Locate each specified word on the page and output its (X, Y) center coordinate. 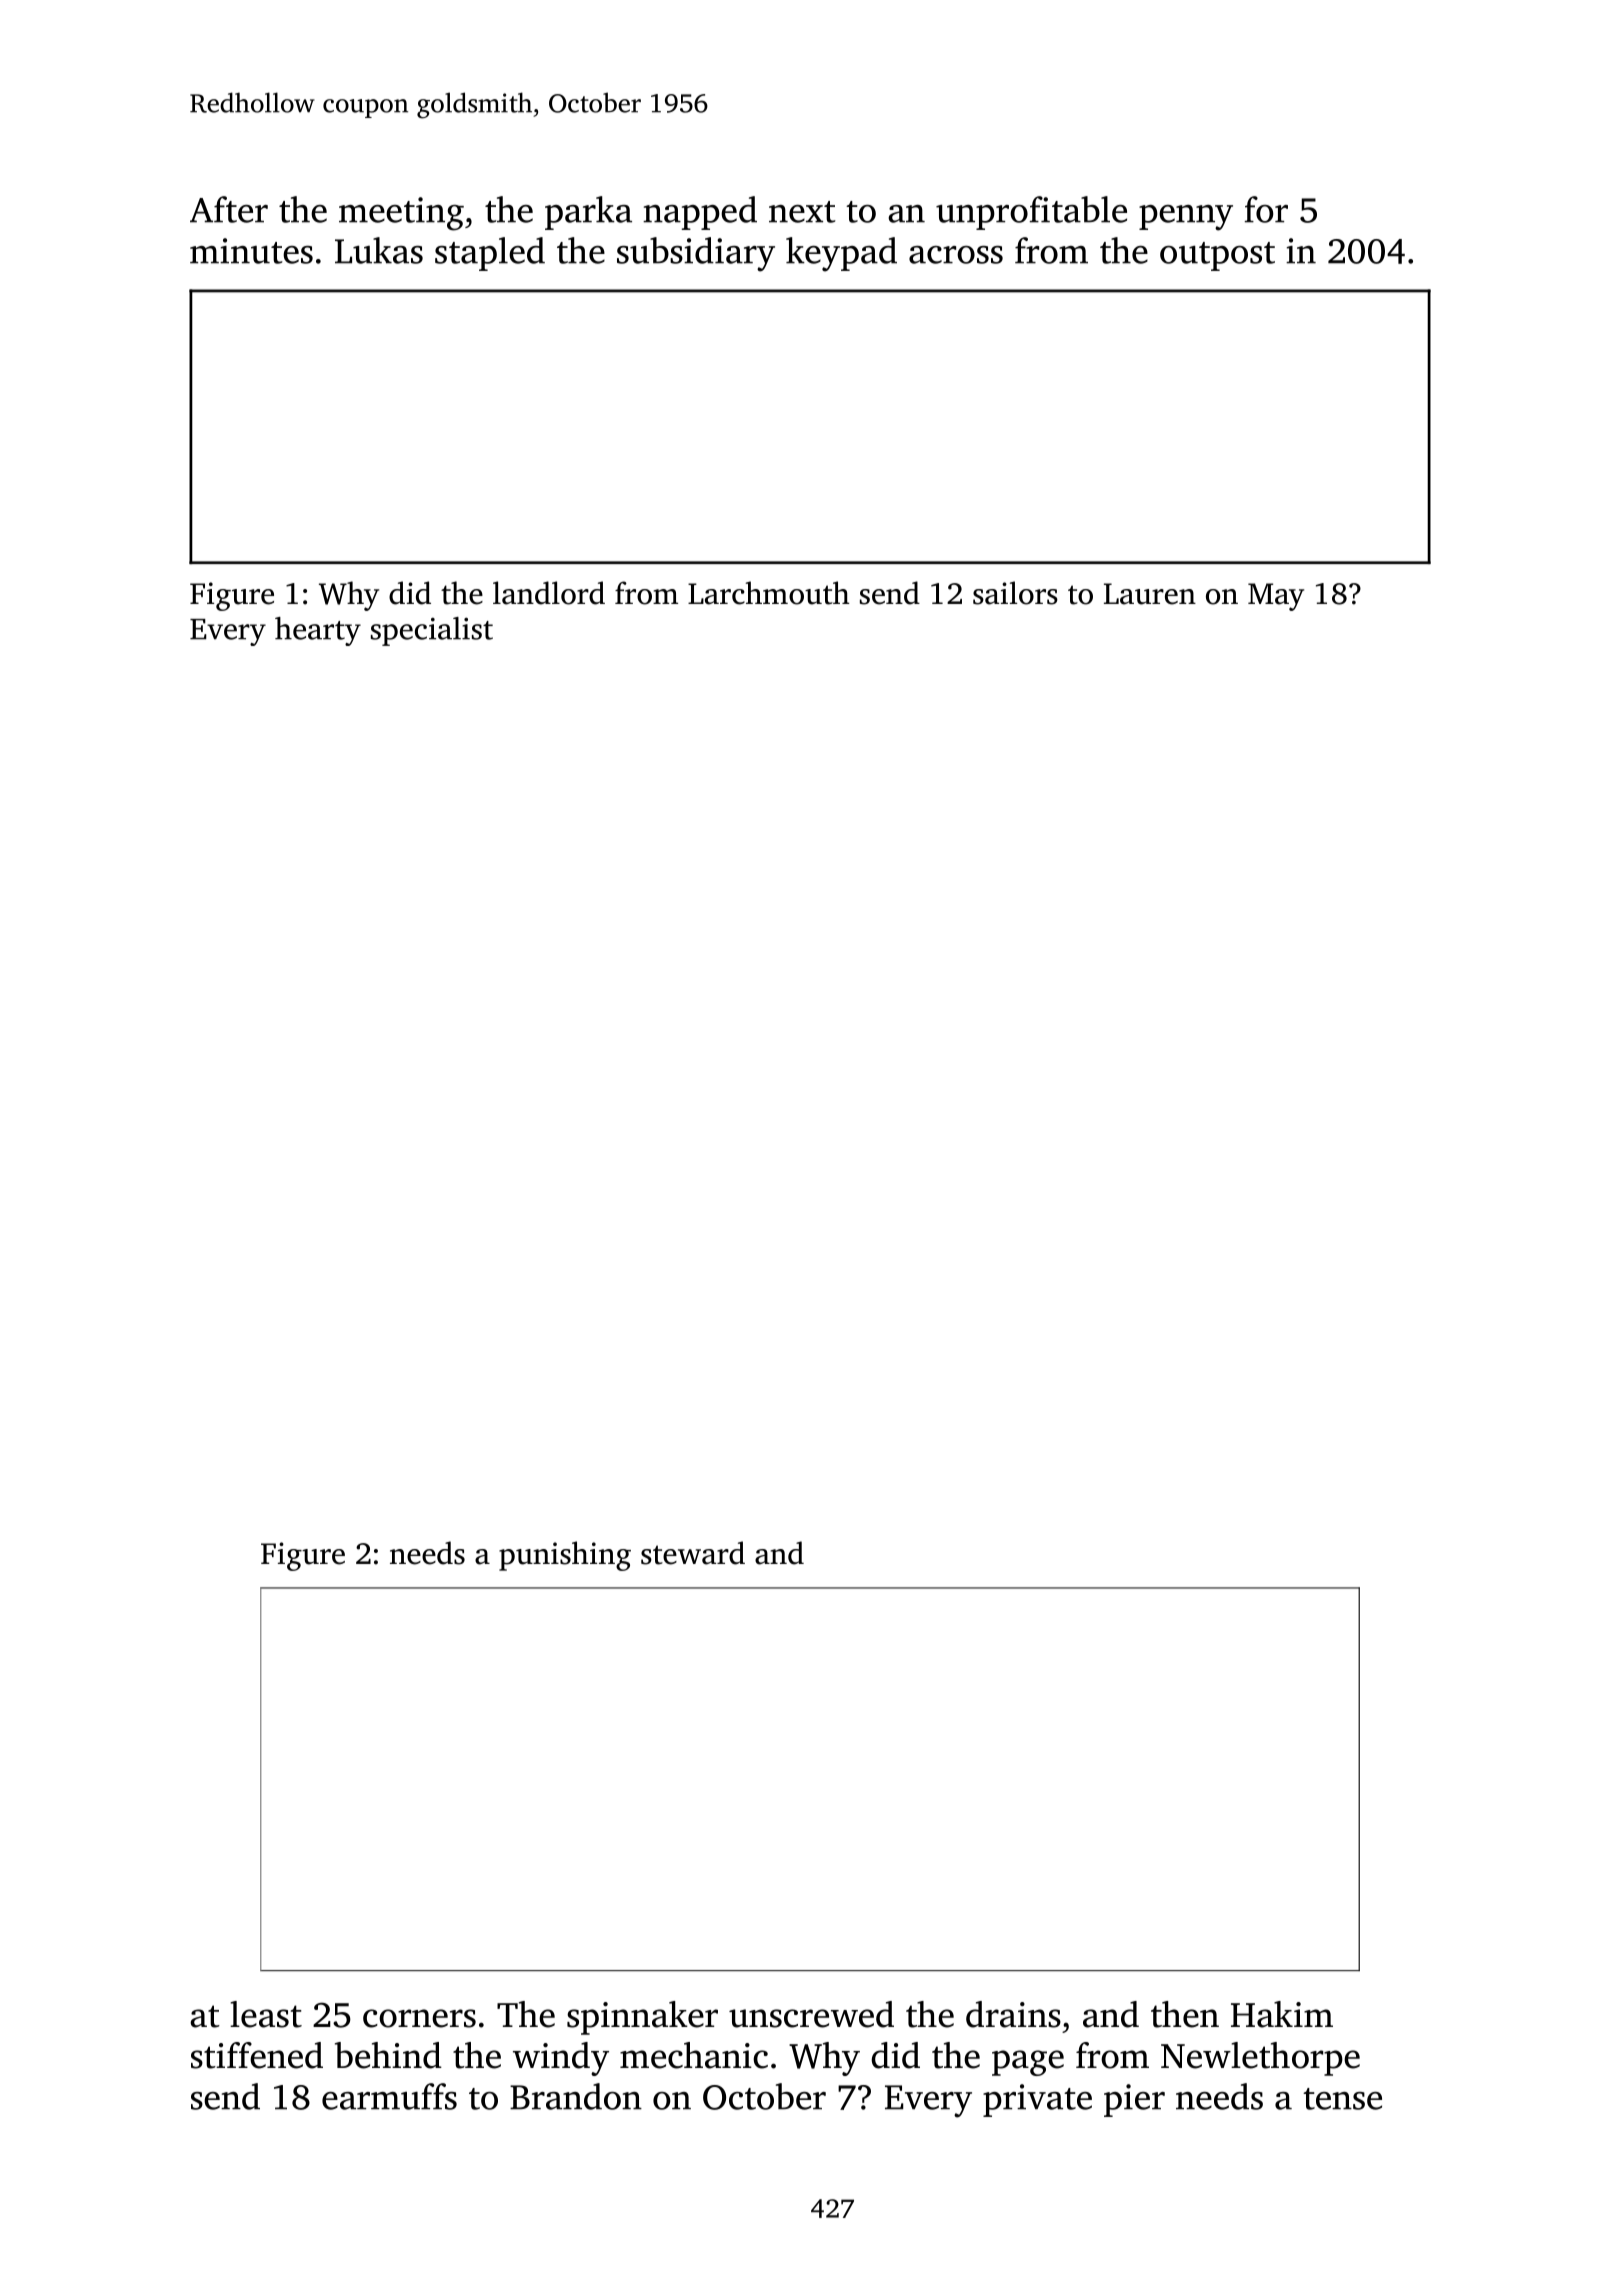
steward (693, 1553)
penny (1186, 218)
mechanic (694, 2055)
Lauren (1150, 594)
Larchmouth (769, 593)
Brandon (576, 2096)
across (956, 255)
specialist (432, 631)
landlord (549, 593)
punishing (565, 1556)
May (1276, 597)
